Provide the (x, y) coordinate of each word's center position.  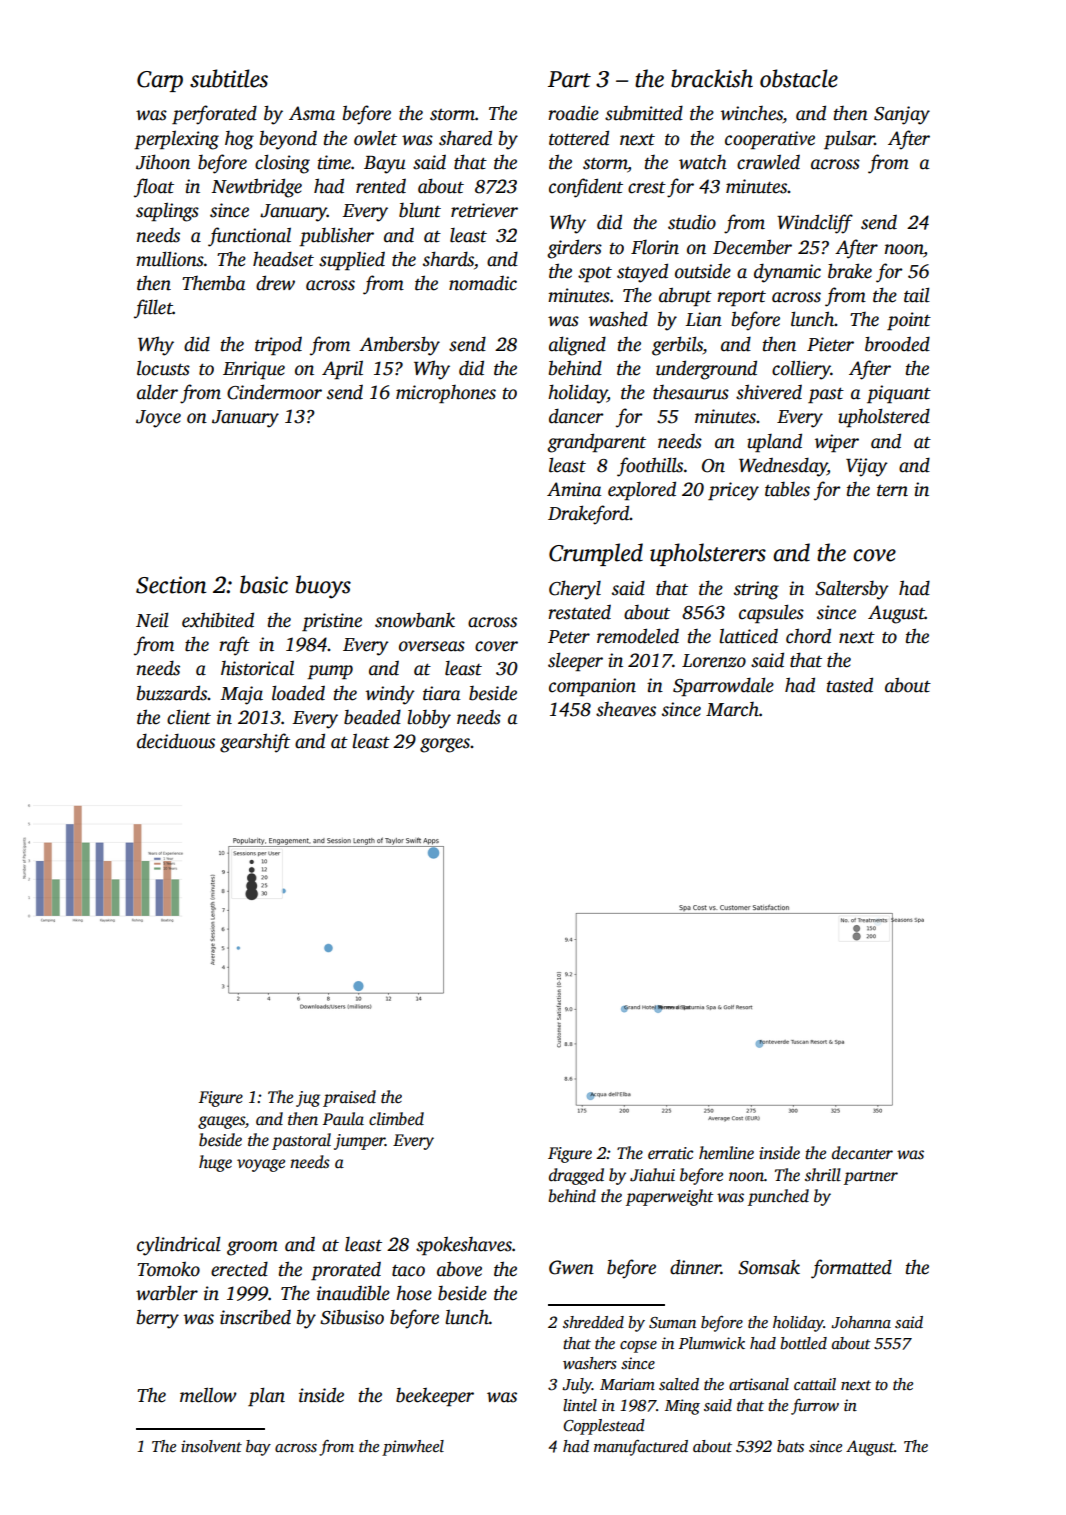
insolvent (211, 1446)
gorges (445, 745)
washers (590, 1363)
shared (465, 138)
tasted (850, 685)
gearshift (255, 743)
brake (850, 271)
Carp (160, 81)
